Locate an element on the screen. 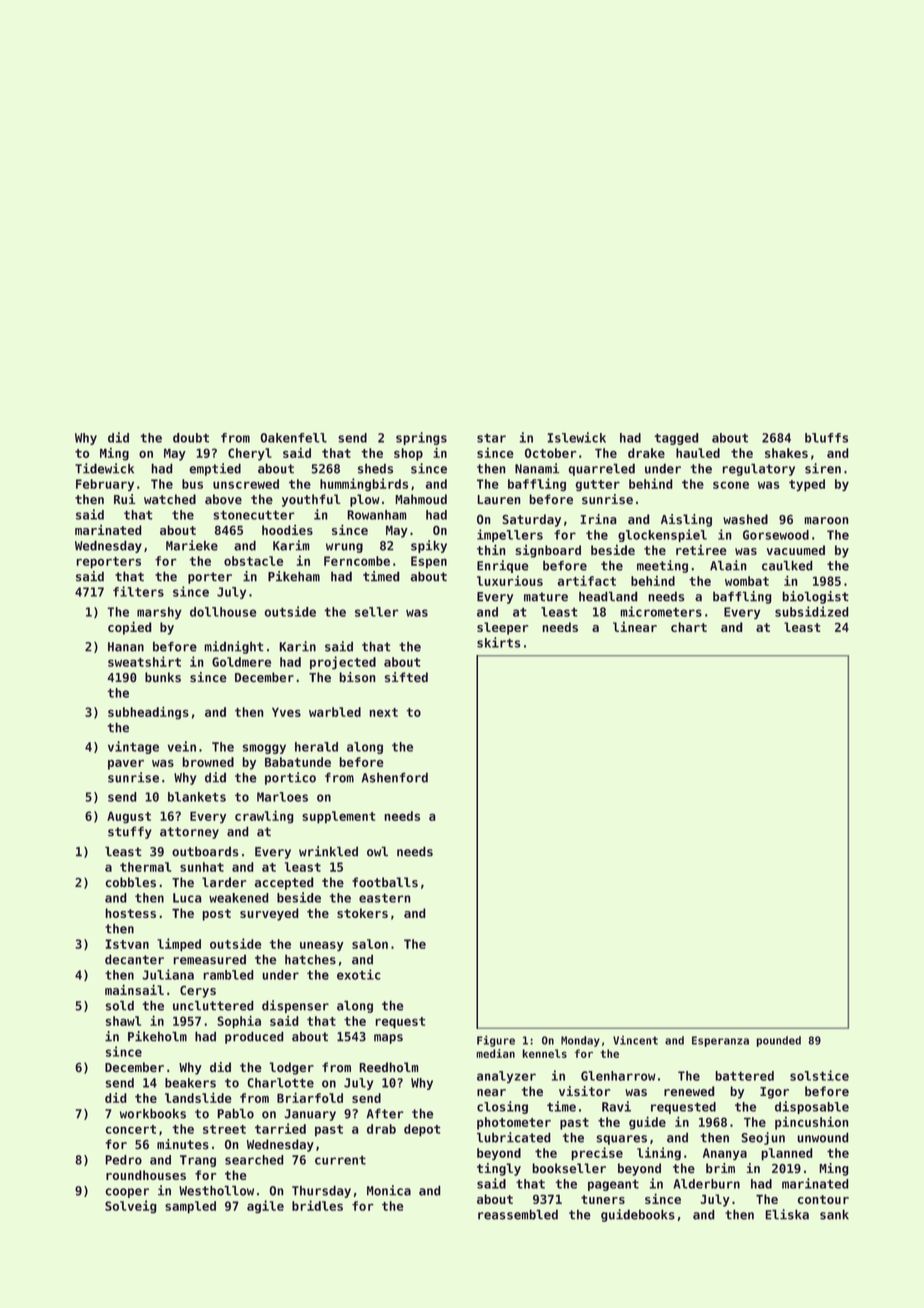  chart is located at coordinates (689, 627).
